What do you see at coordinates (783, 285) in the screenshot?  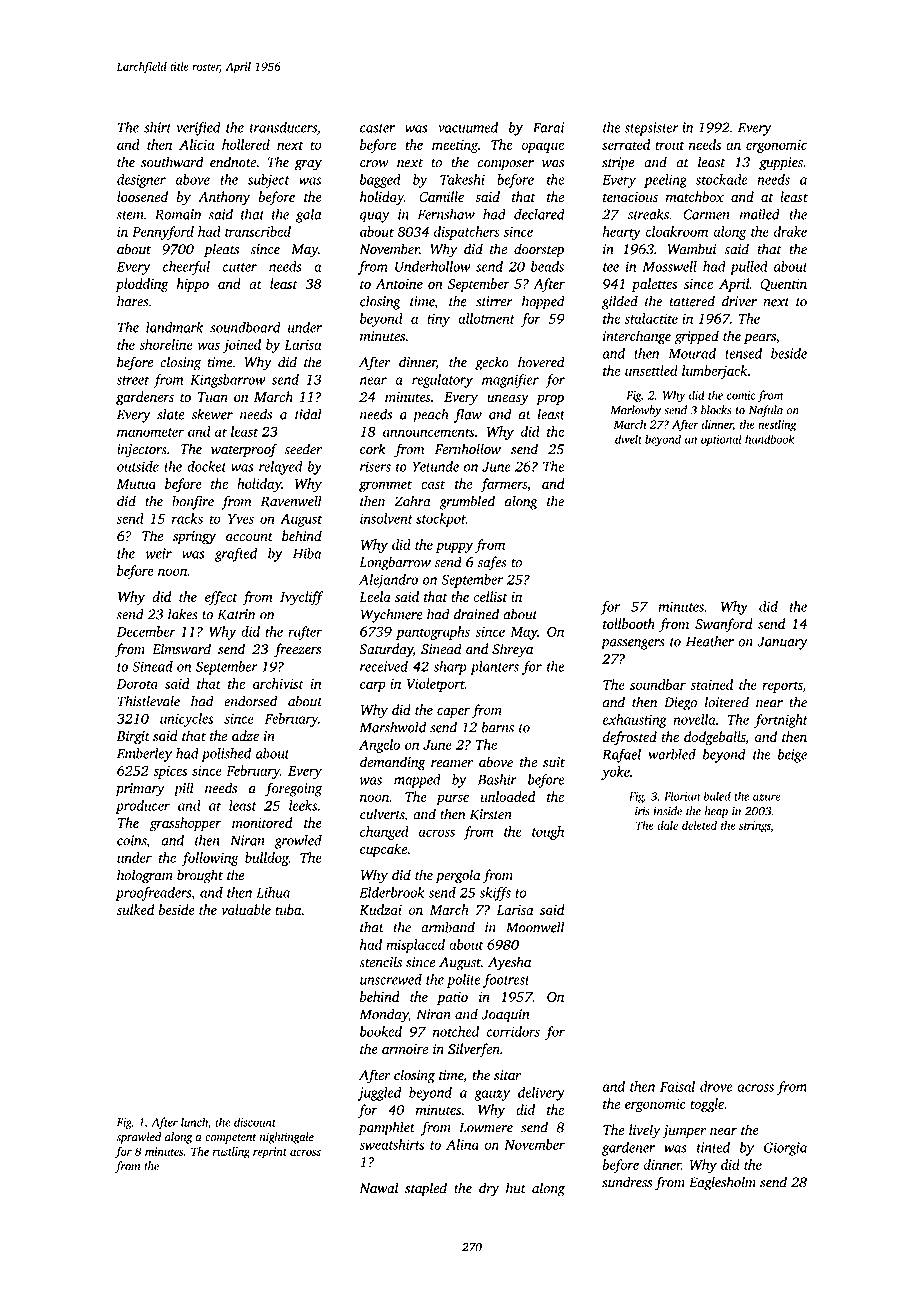 I see `Quentin` at bounding box center [783, 285].
